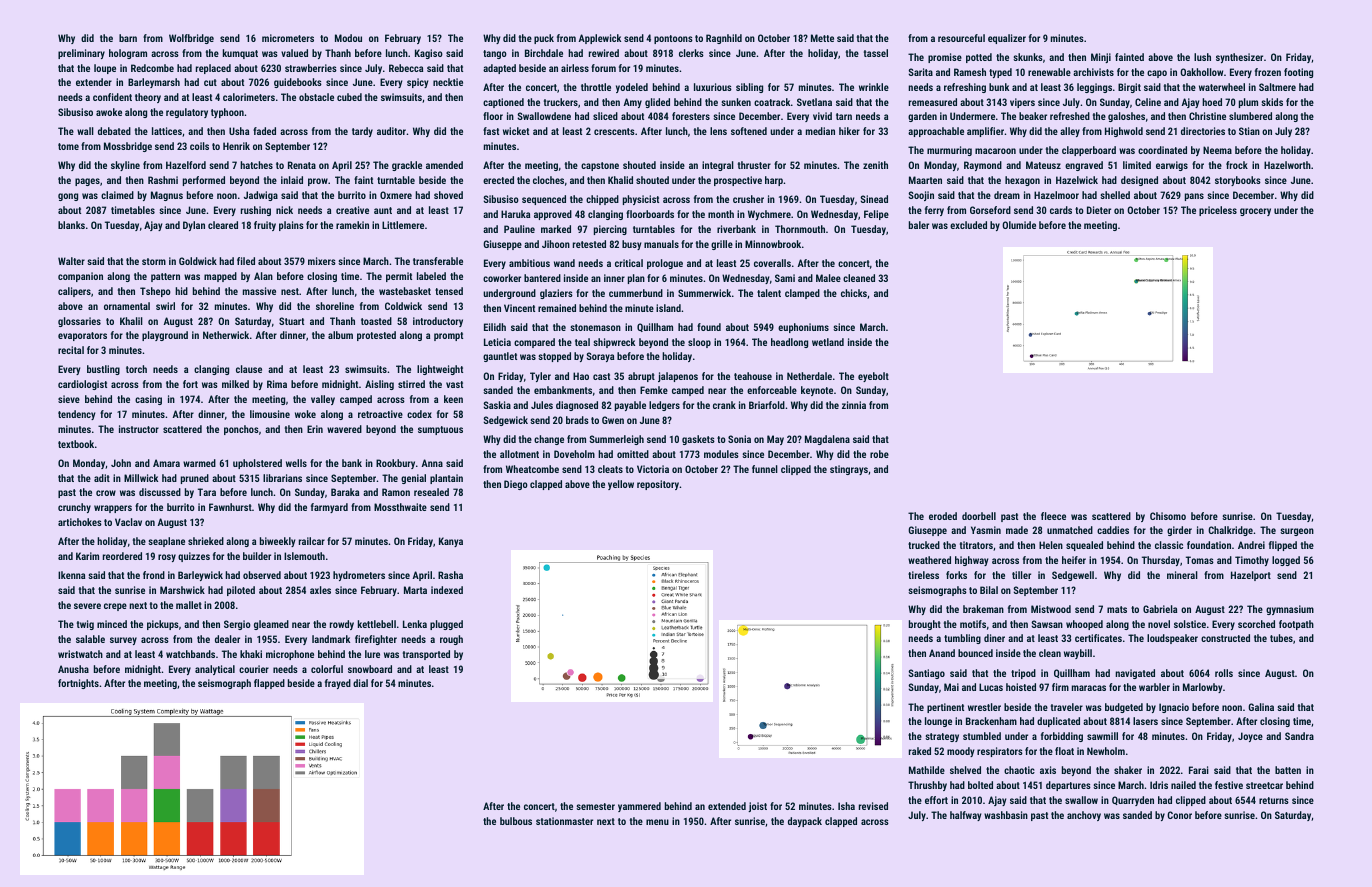  Describe the element at coordinates (1202, 57) in the screenshot. I see `lush` at that location.
